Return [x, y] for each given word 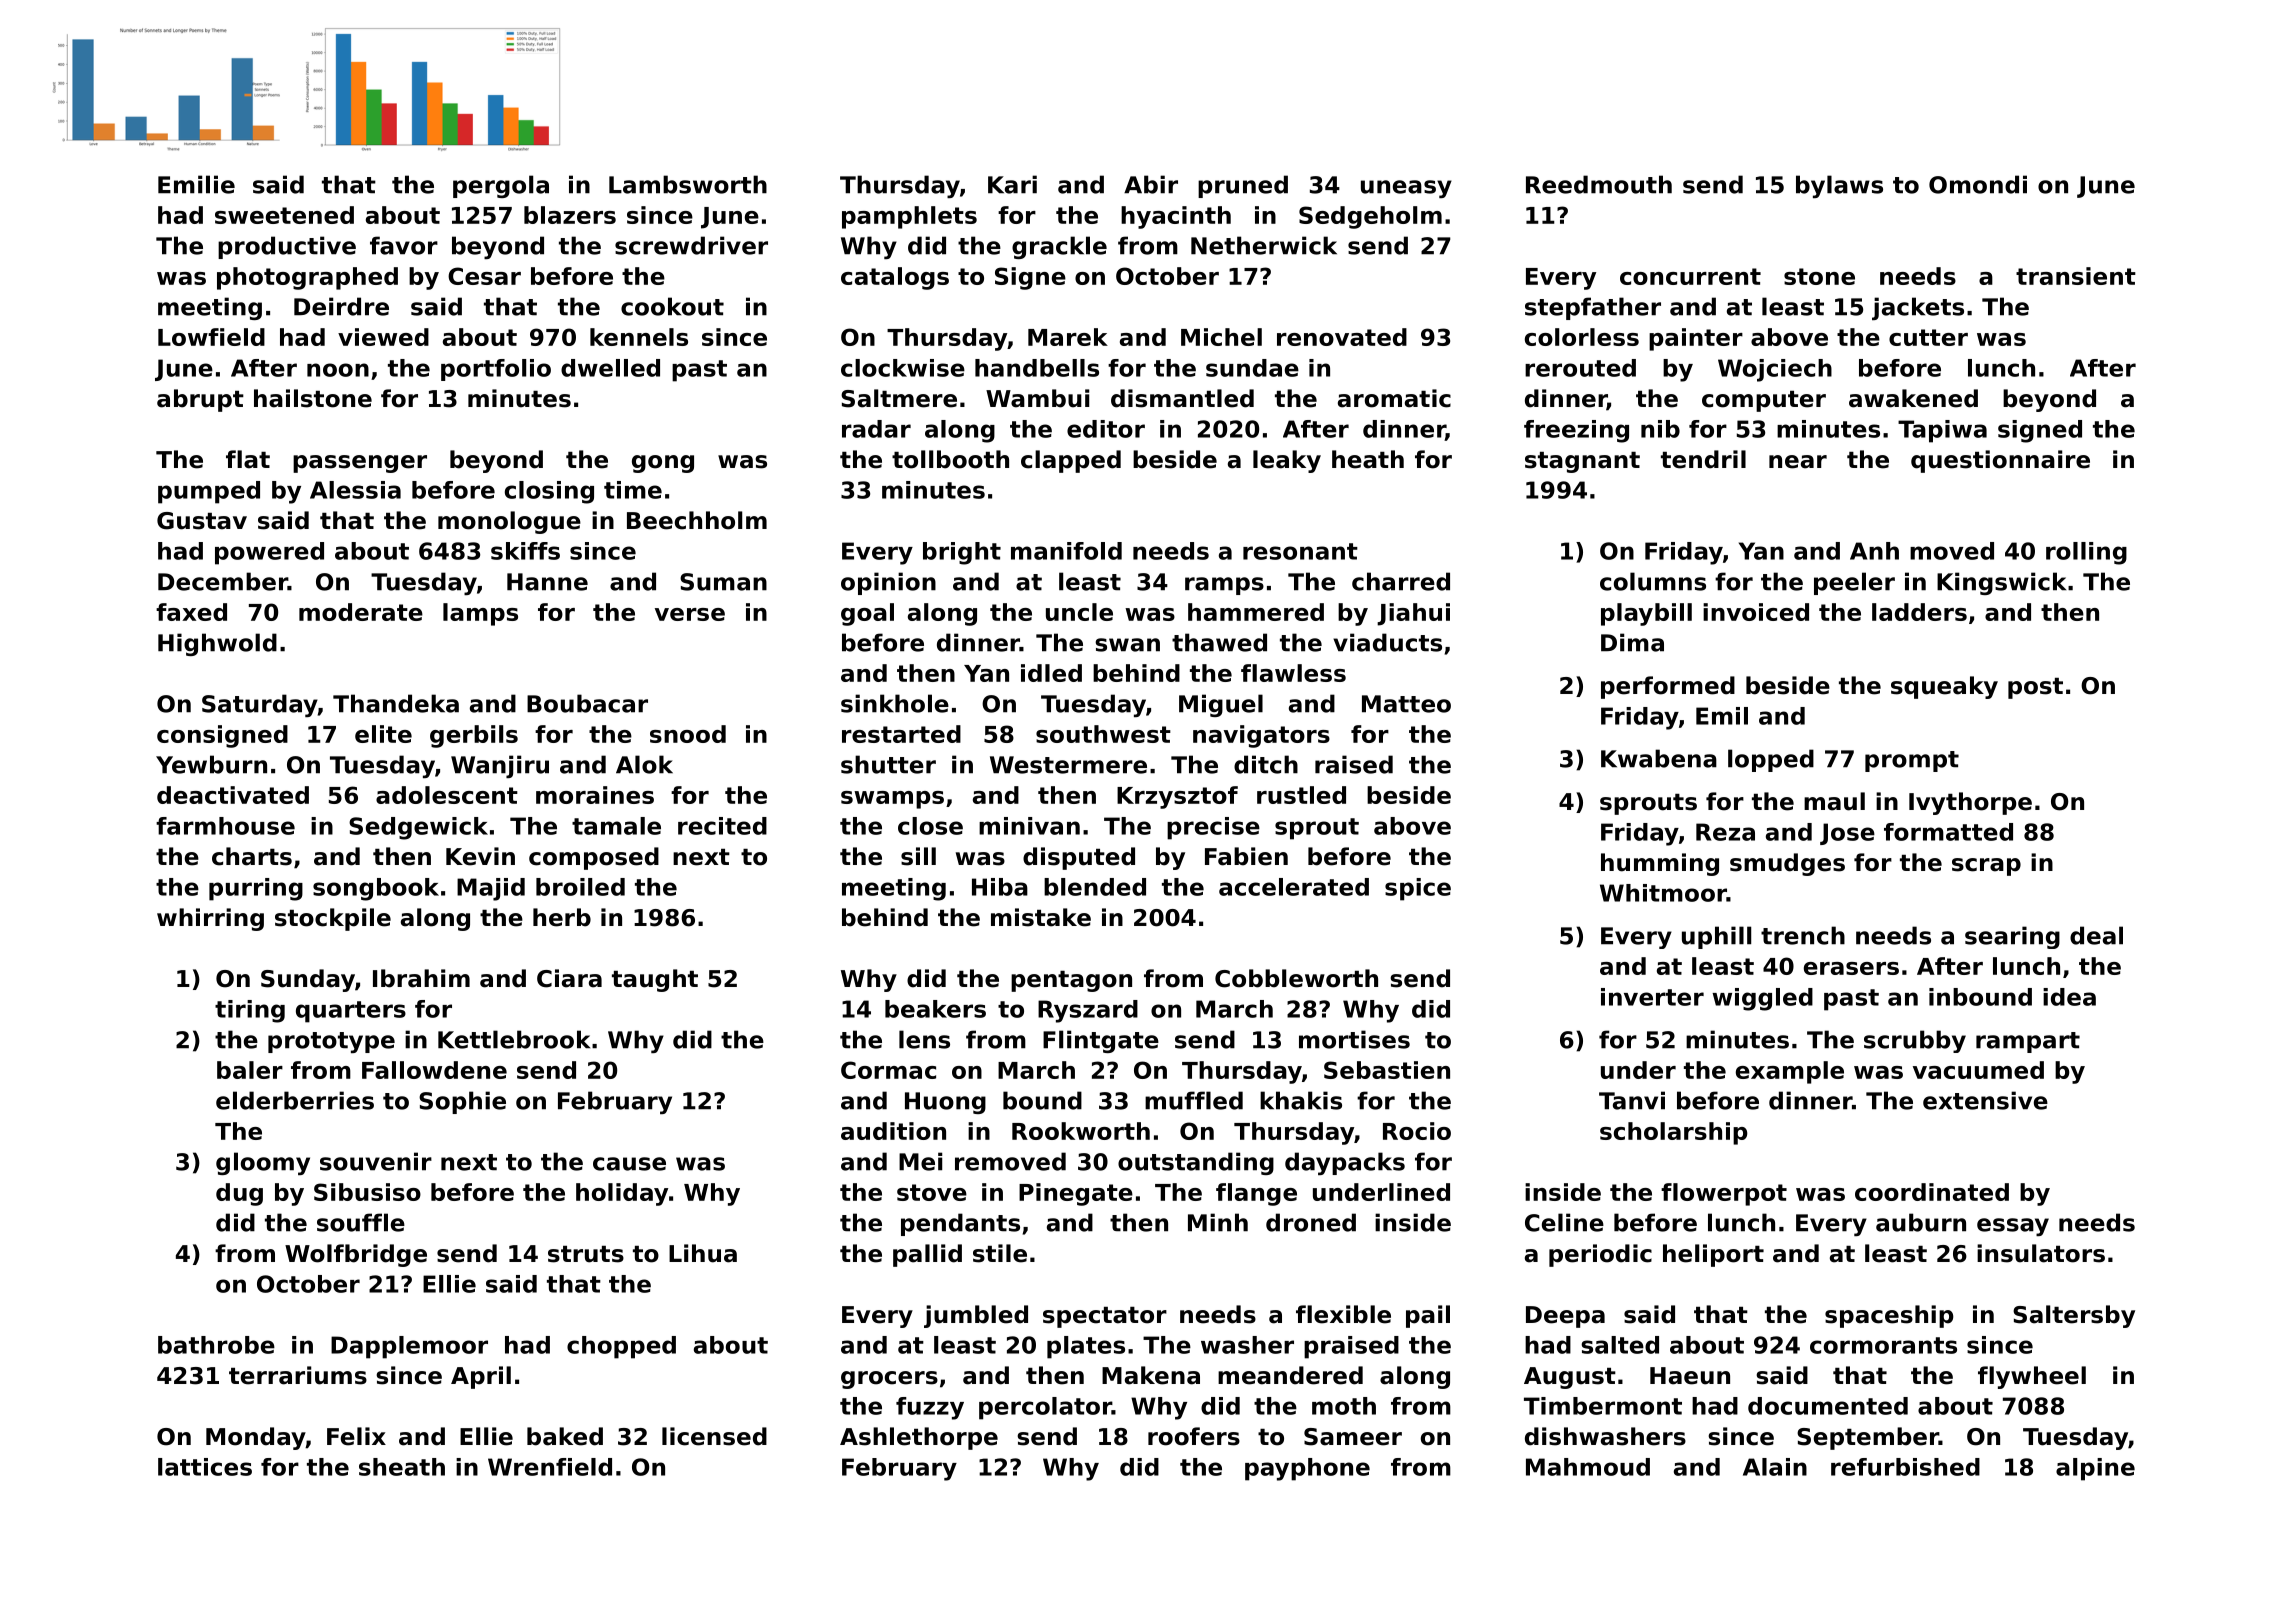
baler [250, 1070]
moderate [361, 612]
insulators [2041, 1253]
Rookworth [1081, 1131]
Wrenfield [550, 1467]
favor [404, 245]
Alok [644, 764]
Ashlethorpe [919, 1438]
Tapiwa [1942, 431]
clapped [1071, 461]
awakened [1913, 398]
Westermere [1068, 765]
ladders [1919, 612]
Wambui [1037, 398]
